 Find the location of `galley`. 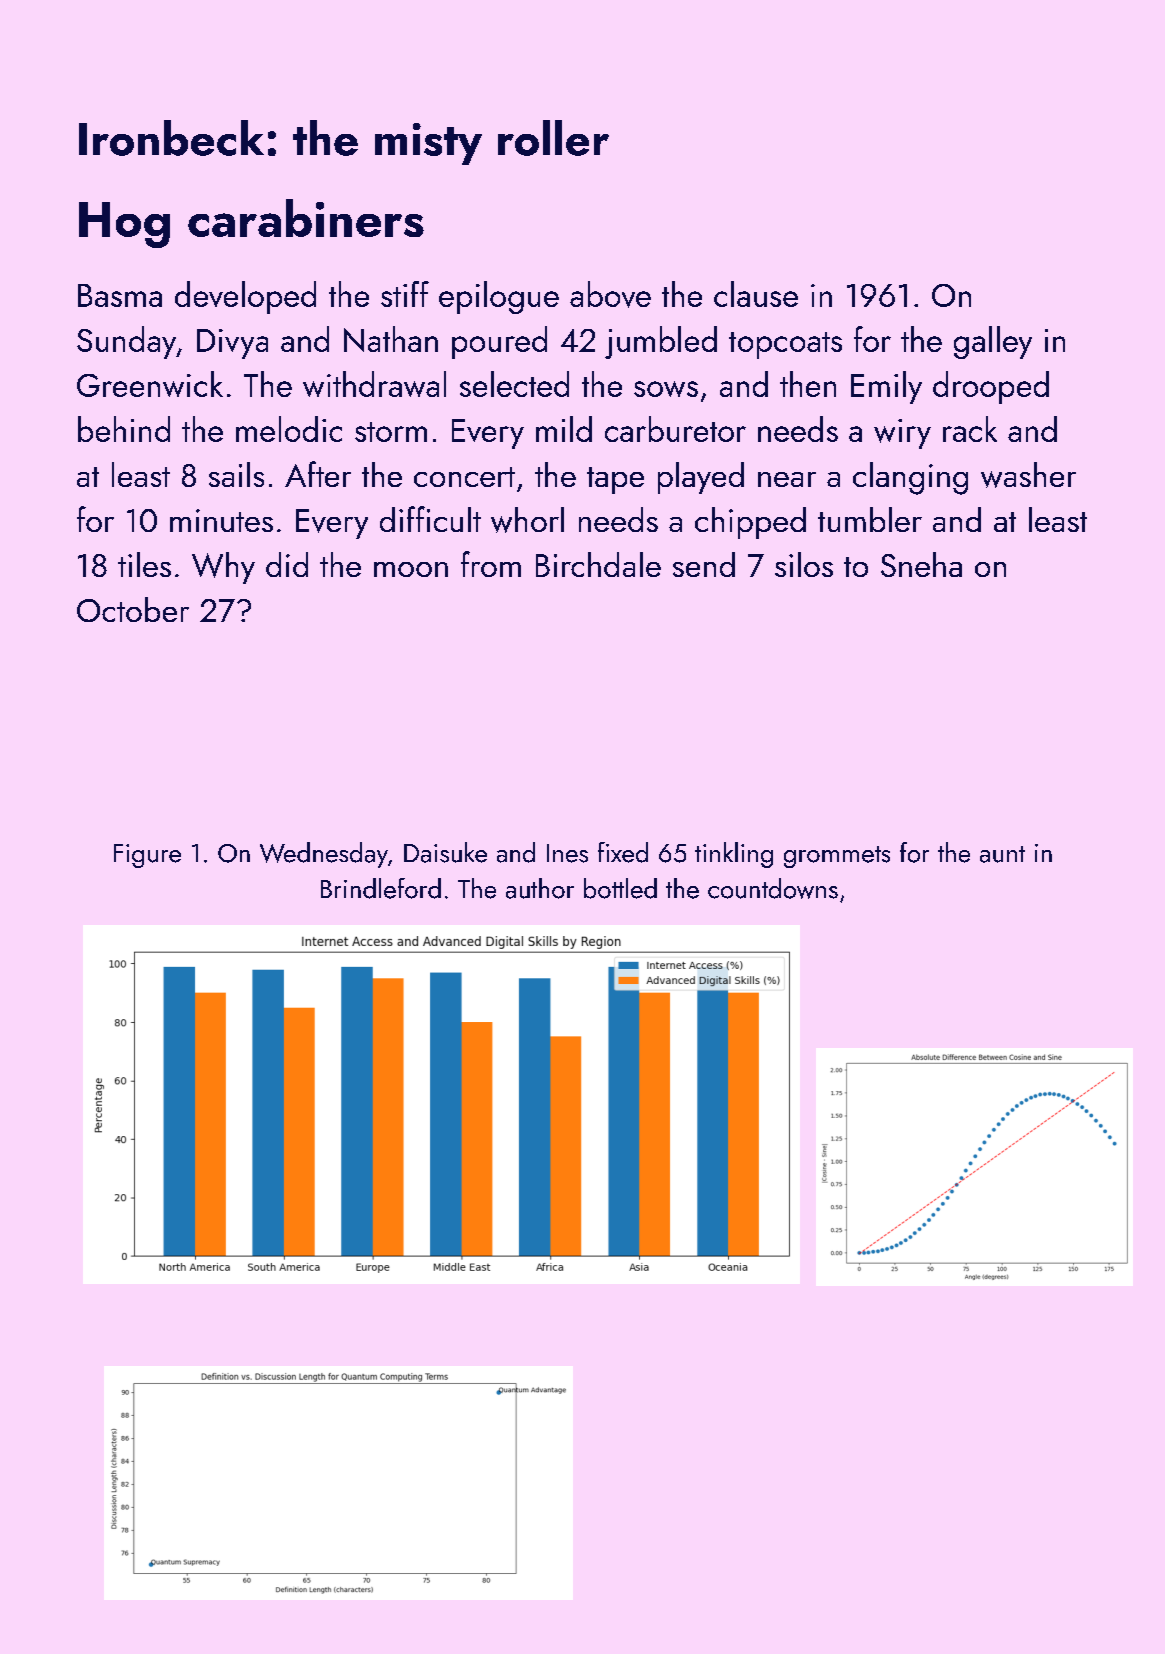

galley is located at coordinates (993, 342).
